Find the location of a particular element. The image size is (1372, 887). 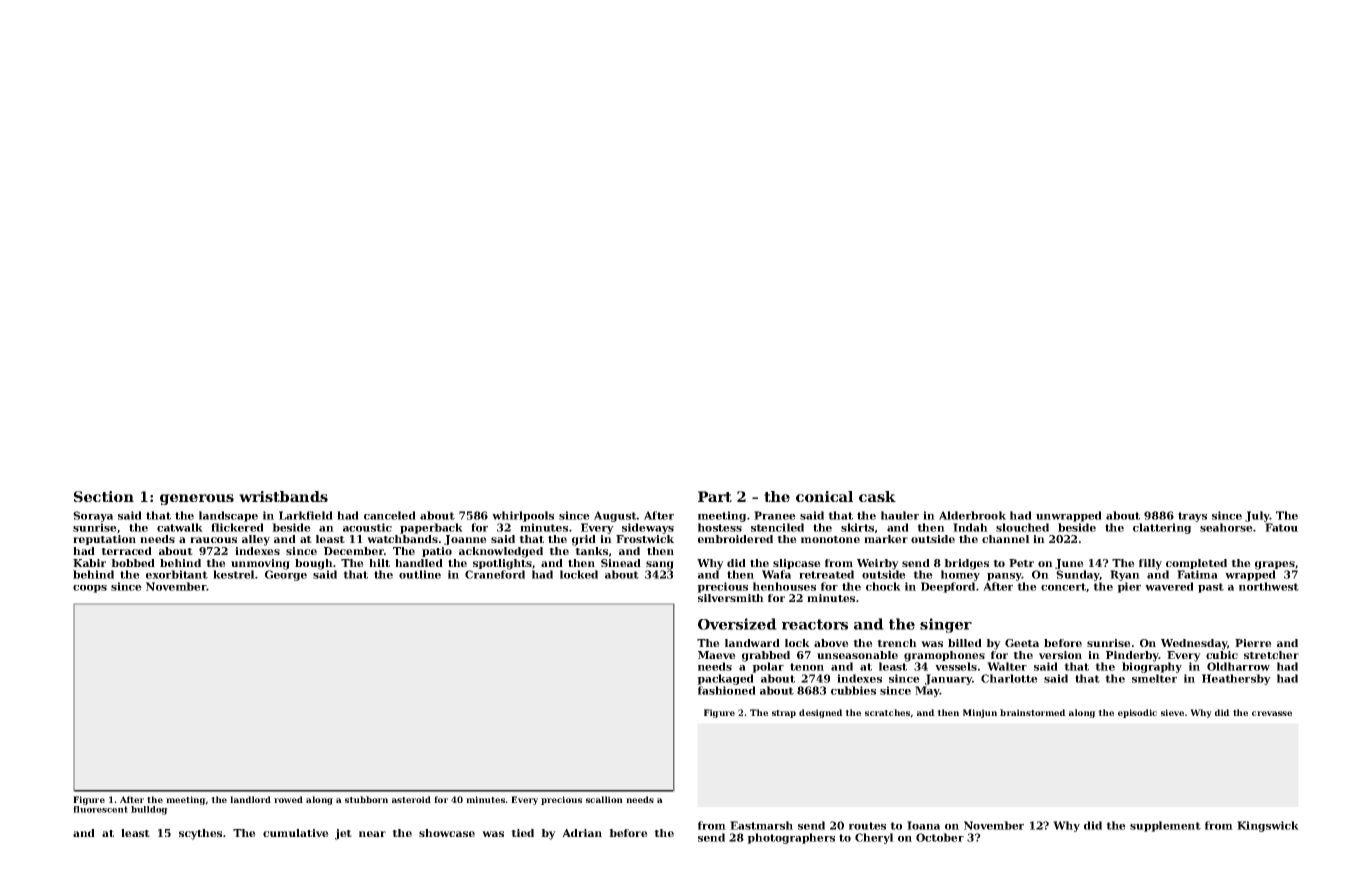

reputation is located at coordinates (104, 540).
